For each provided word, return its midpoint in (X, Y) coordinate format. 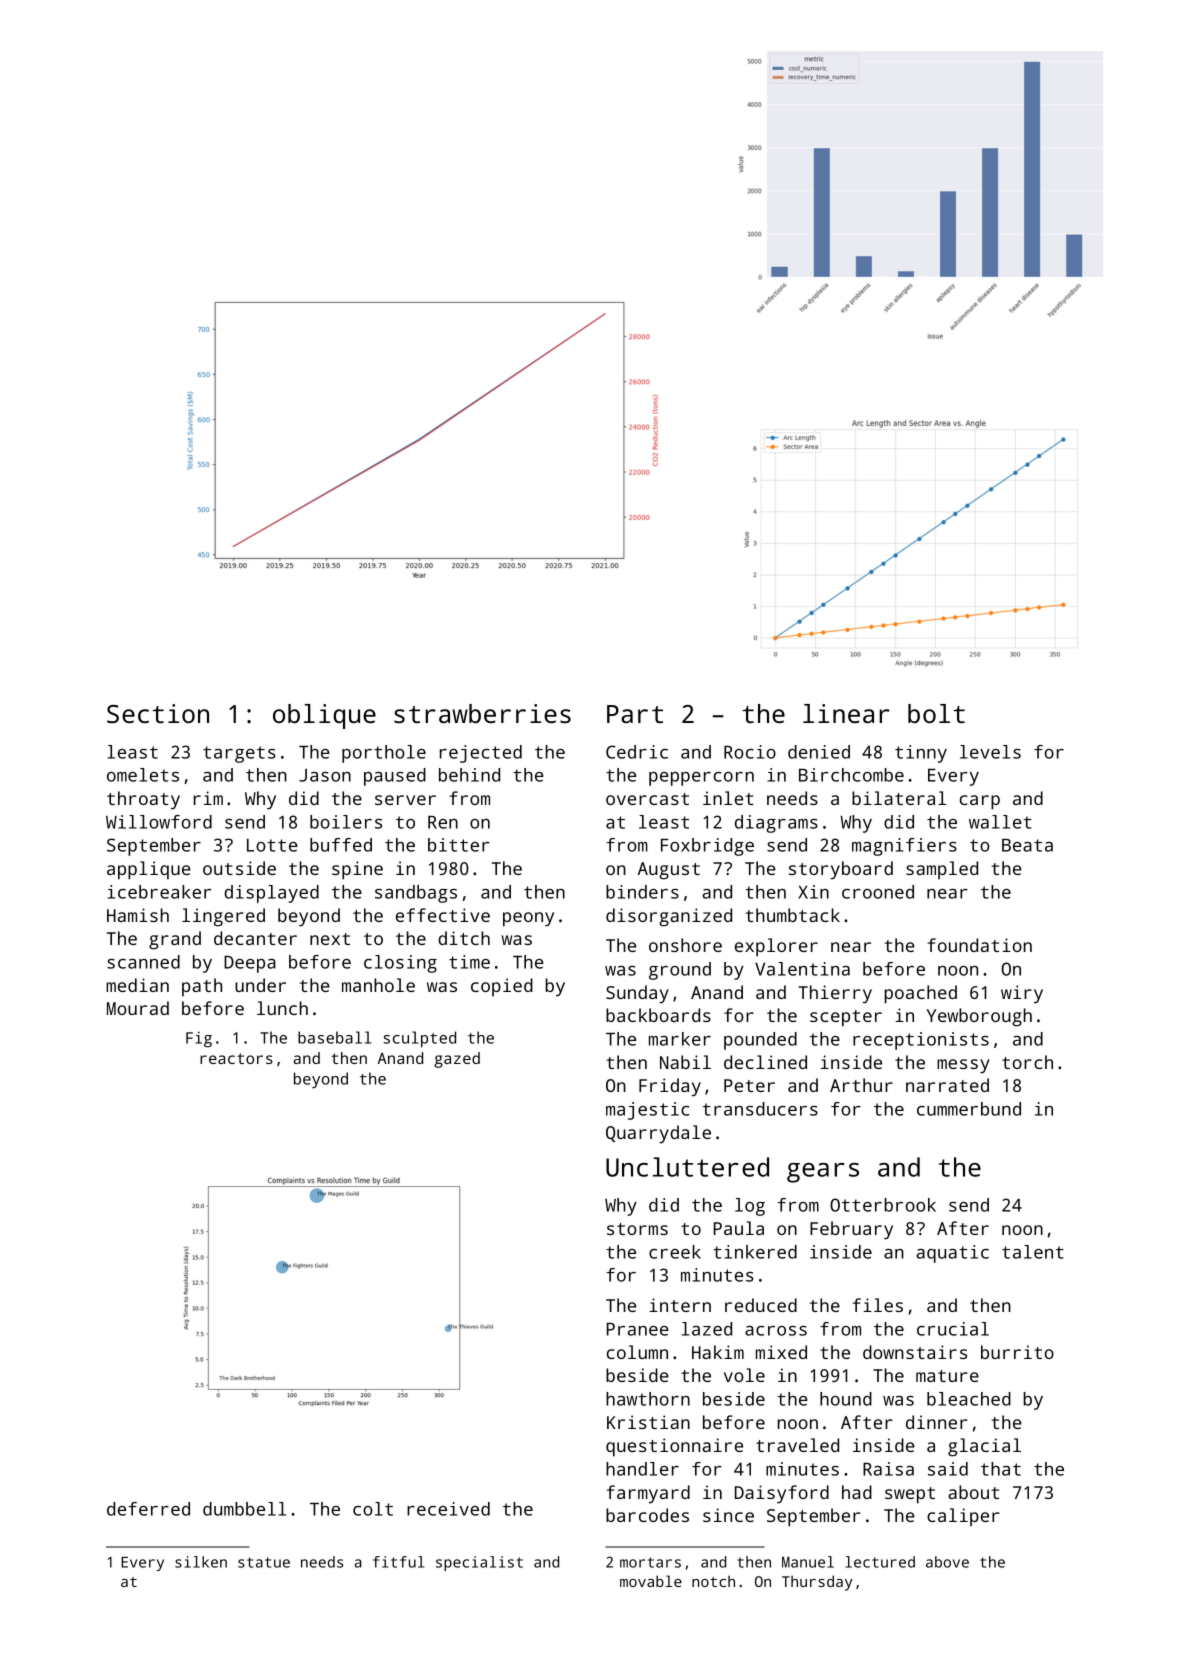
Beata (1027, 845)
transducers (760, 1109)
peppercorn (701, 779)
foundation (979, 945)
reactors (236, 1058)
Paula (739, 1228)
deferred (148, 1509)
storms (637, 1229)
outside (239, 868)
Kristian (648, 1422)
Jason (325, 775)
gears (823, 1173)
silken (201, 1562)
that (1001, 1469)
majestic (647, 1111)
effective (443, 915)
